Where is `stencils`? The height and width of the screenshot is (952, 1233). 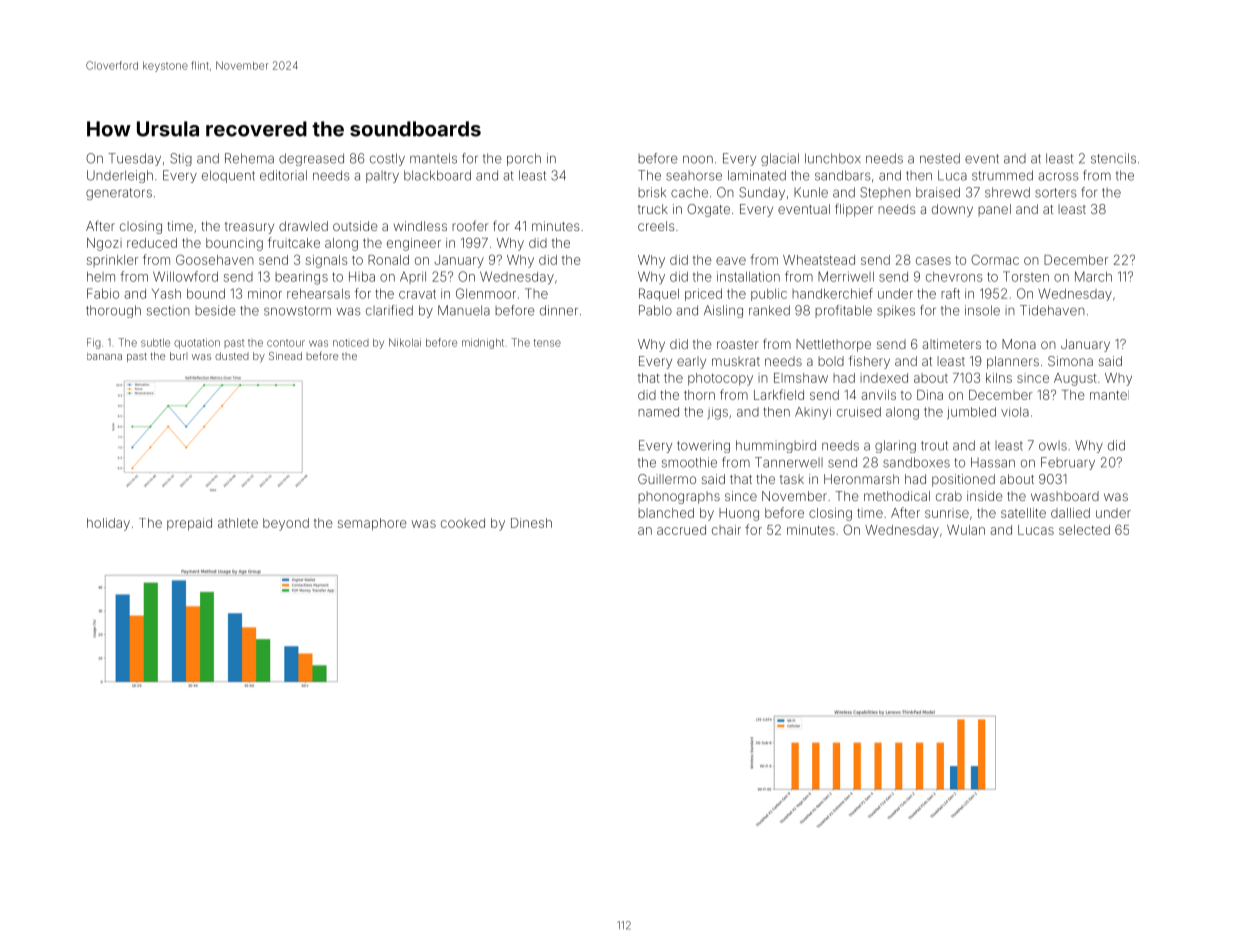
stencils is located at coordinates (1113, 158).
